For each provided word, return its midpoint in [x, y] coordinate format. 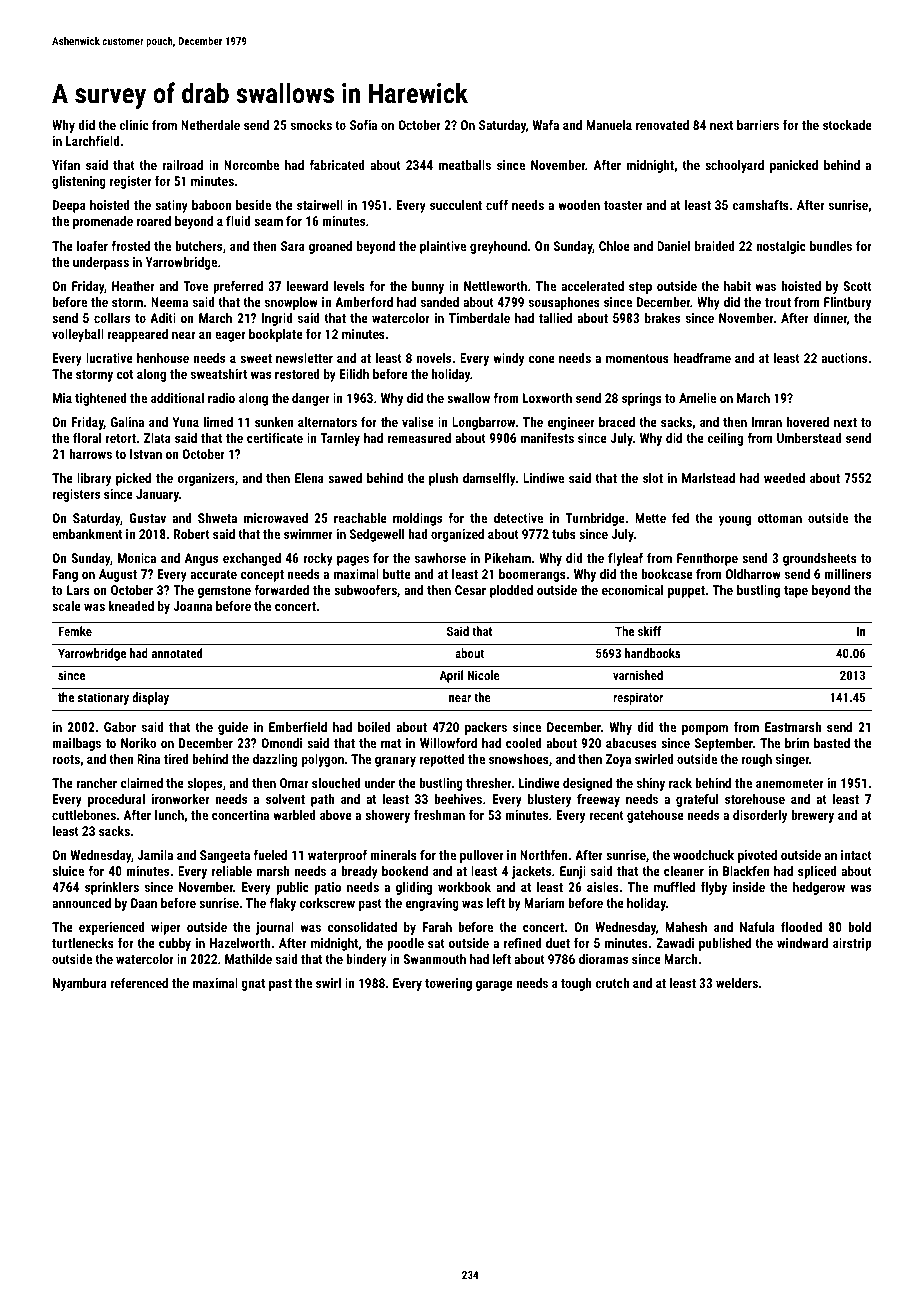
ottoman [780, 518]
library [94, 479]
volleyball [78, 335]
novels [434, 358]
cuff [497, 204]
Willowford [448, 742]
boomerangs [532, 575]
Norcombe [251, 165]
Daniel [673, 246]
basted [832, 743]
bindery [366, 960]
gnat [253, 985]
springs [642, 399]
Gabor [120, 727]
